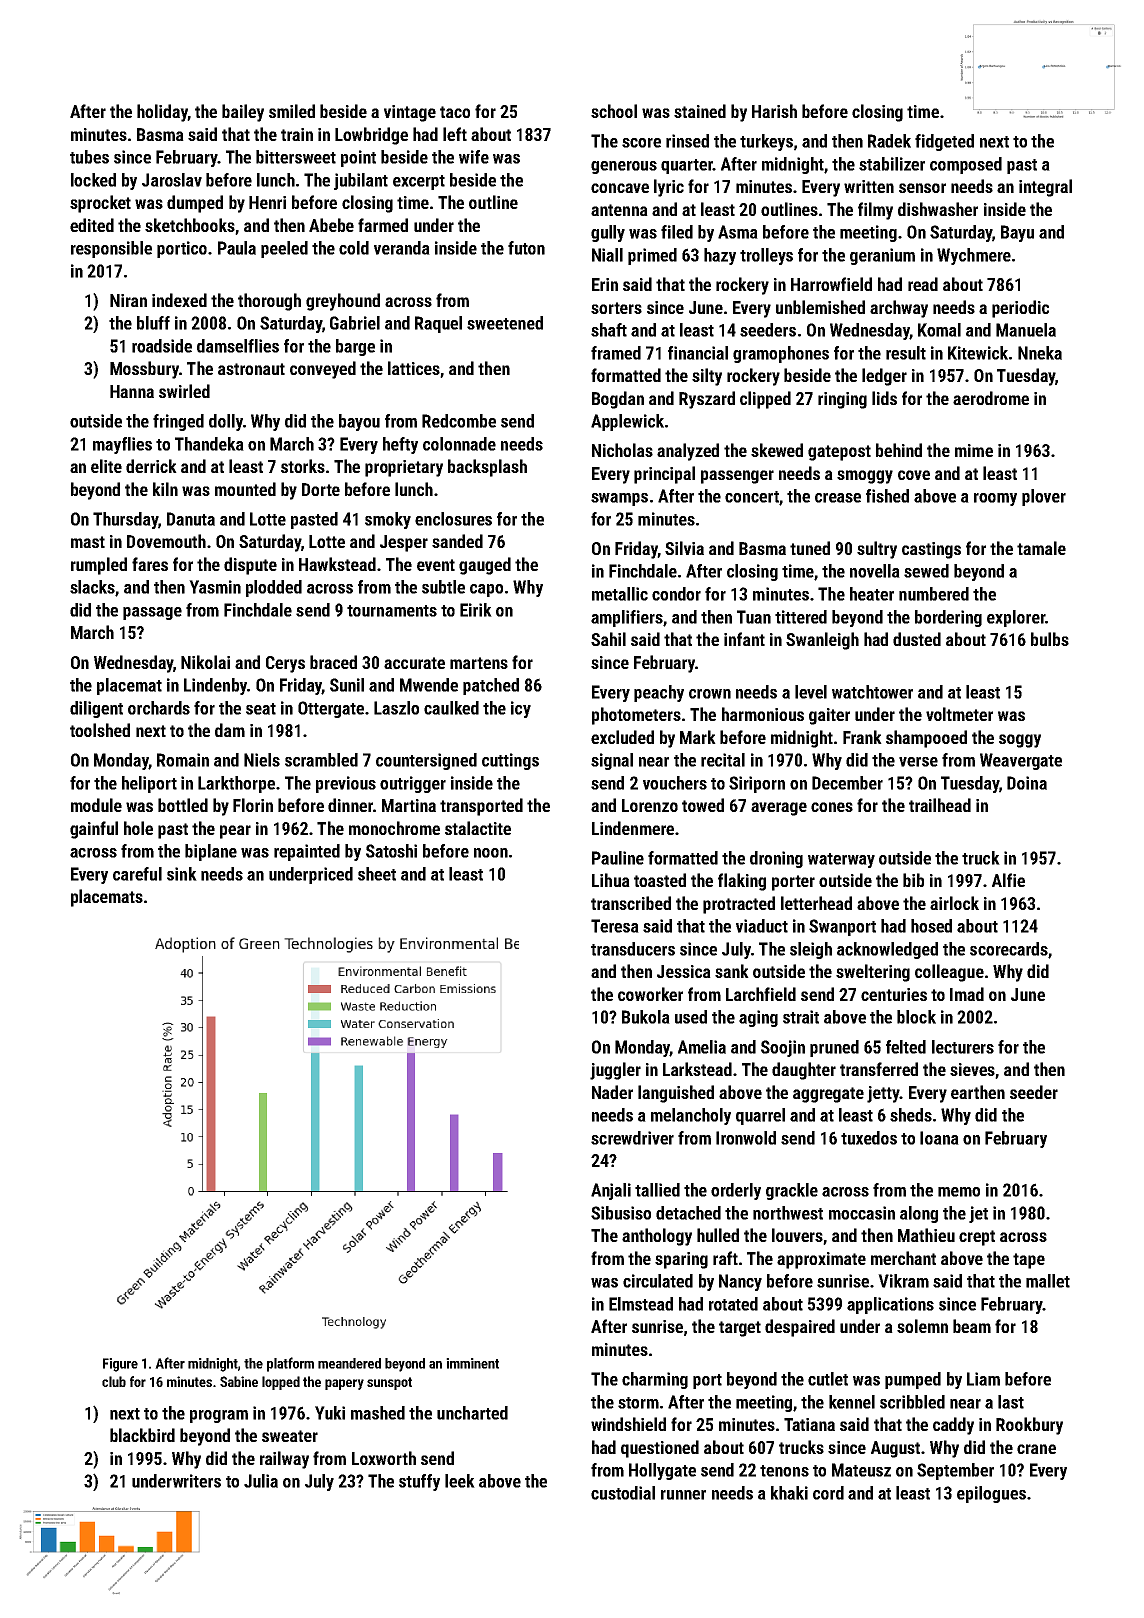  Describe the element at coordinates (636, 716) in the screenshot. I see `photometers` at that location.
